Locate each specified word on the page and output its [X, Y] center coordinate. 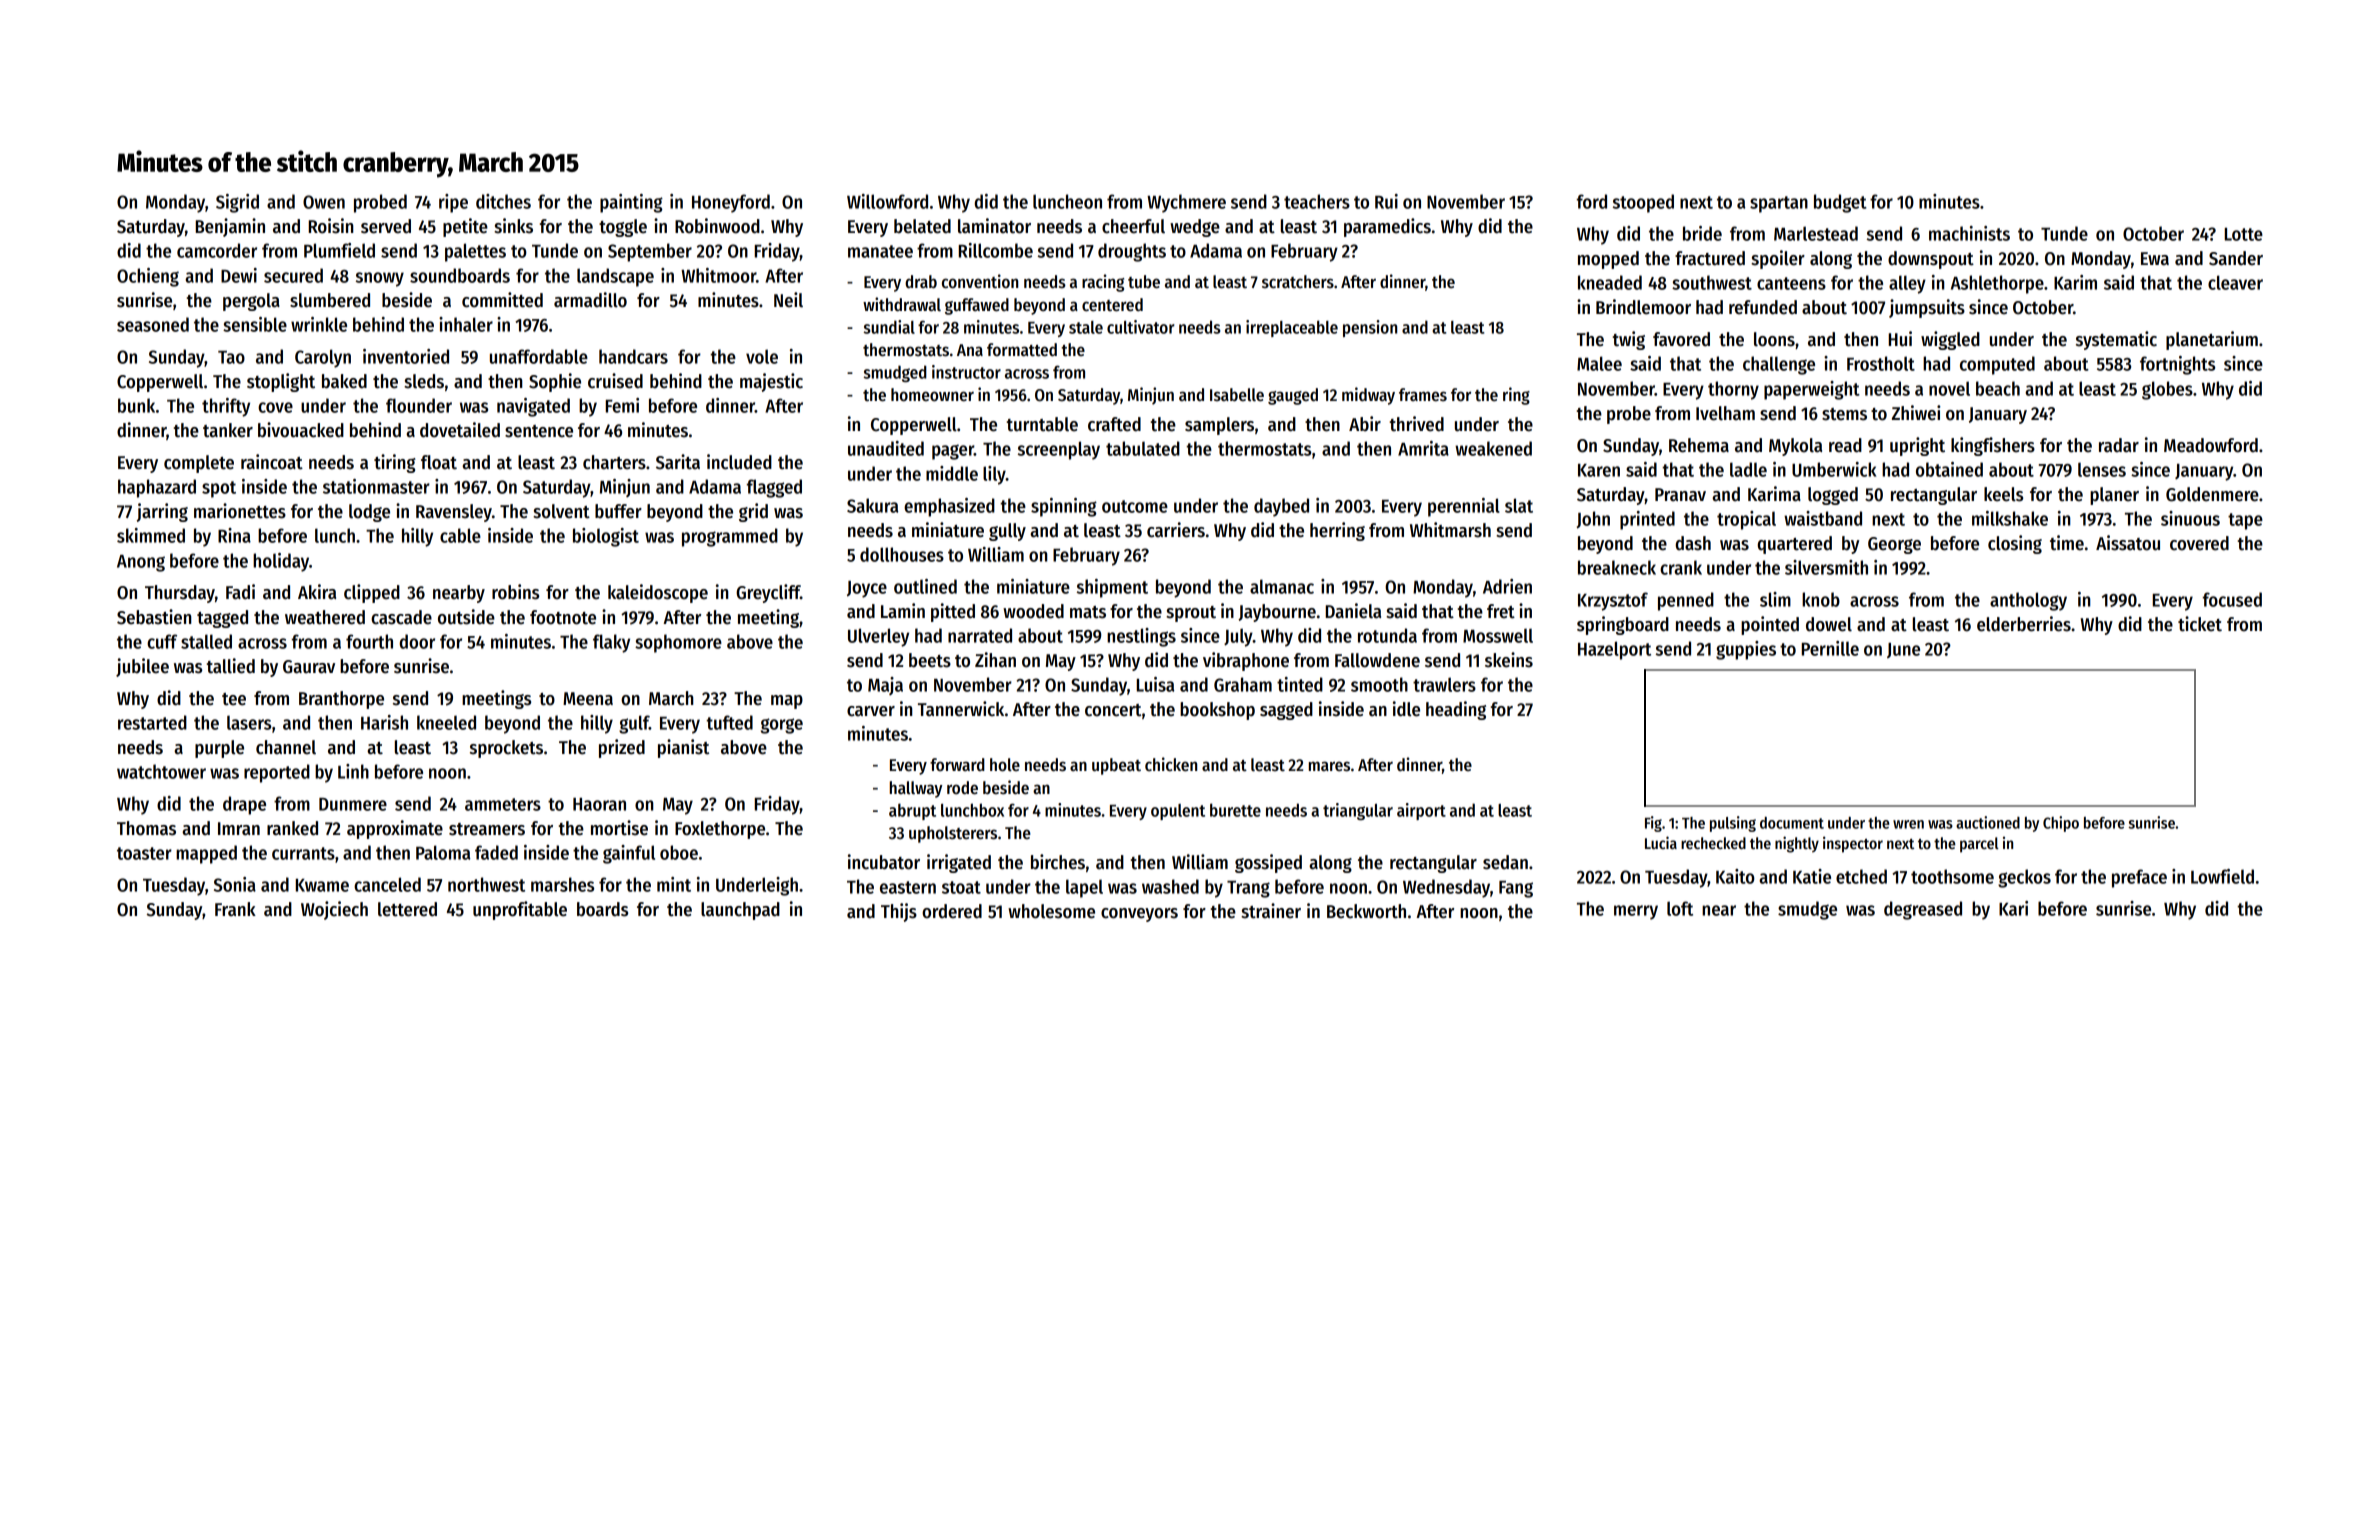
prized [622, 748]
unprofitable [520, 910]
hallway [916, 789]
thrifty [226, 407]
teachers [1317, 201]
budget [1840, 203]
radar [2119, 445]
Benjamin [230, 227]
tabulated [1143, 448]
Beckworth [1366, 911]
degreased [1923, 910]
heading [1456, 710]
